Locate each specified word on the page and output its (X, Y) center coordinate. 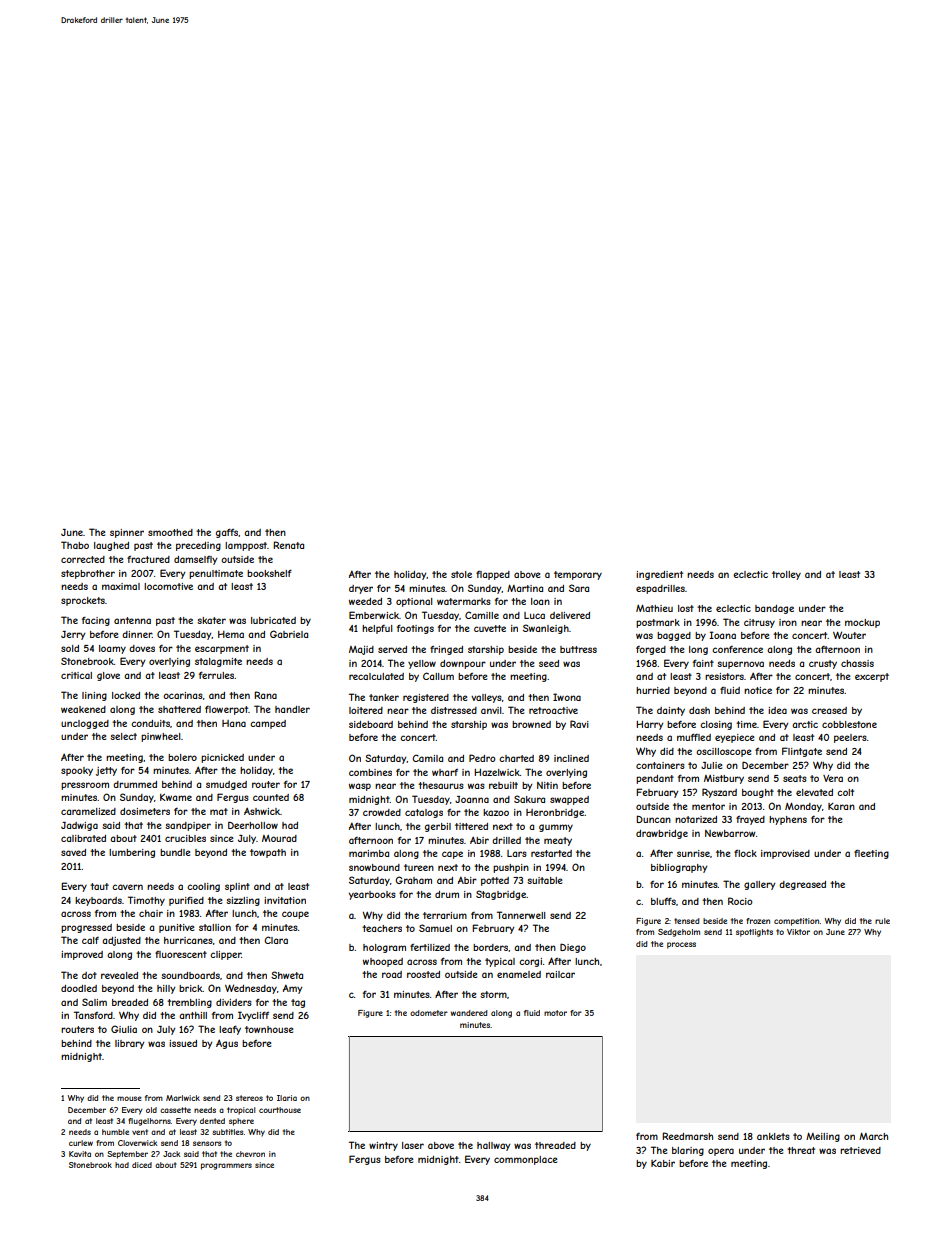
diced (142, 1165)
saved (73, 852)
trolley (786, 575)
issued (183, 1043)
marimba (369, 853)
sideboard (371, 724)
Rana (265, 695)
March (873, 1136)
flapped (493, 575)
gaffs (227, 533)
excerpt (872, 677)
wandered (469, 1013)
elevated (814, 792)
